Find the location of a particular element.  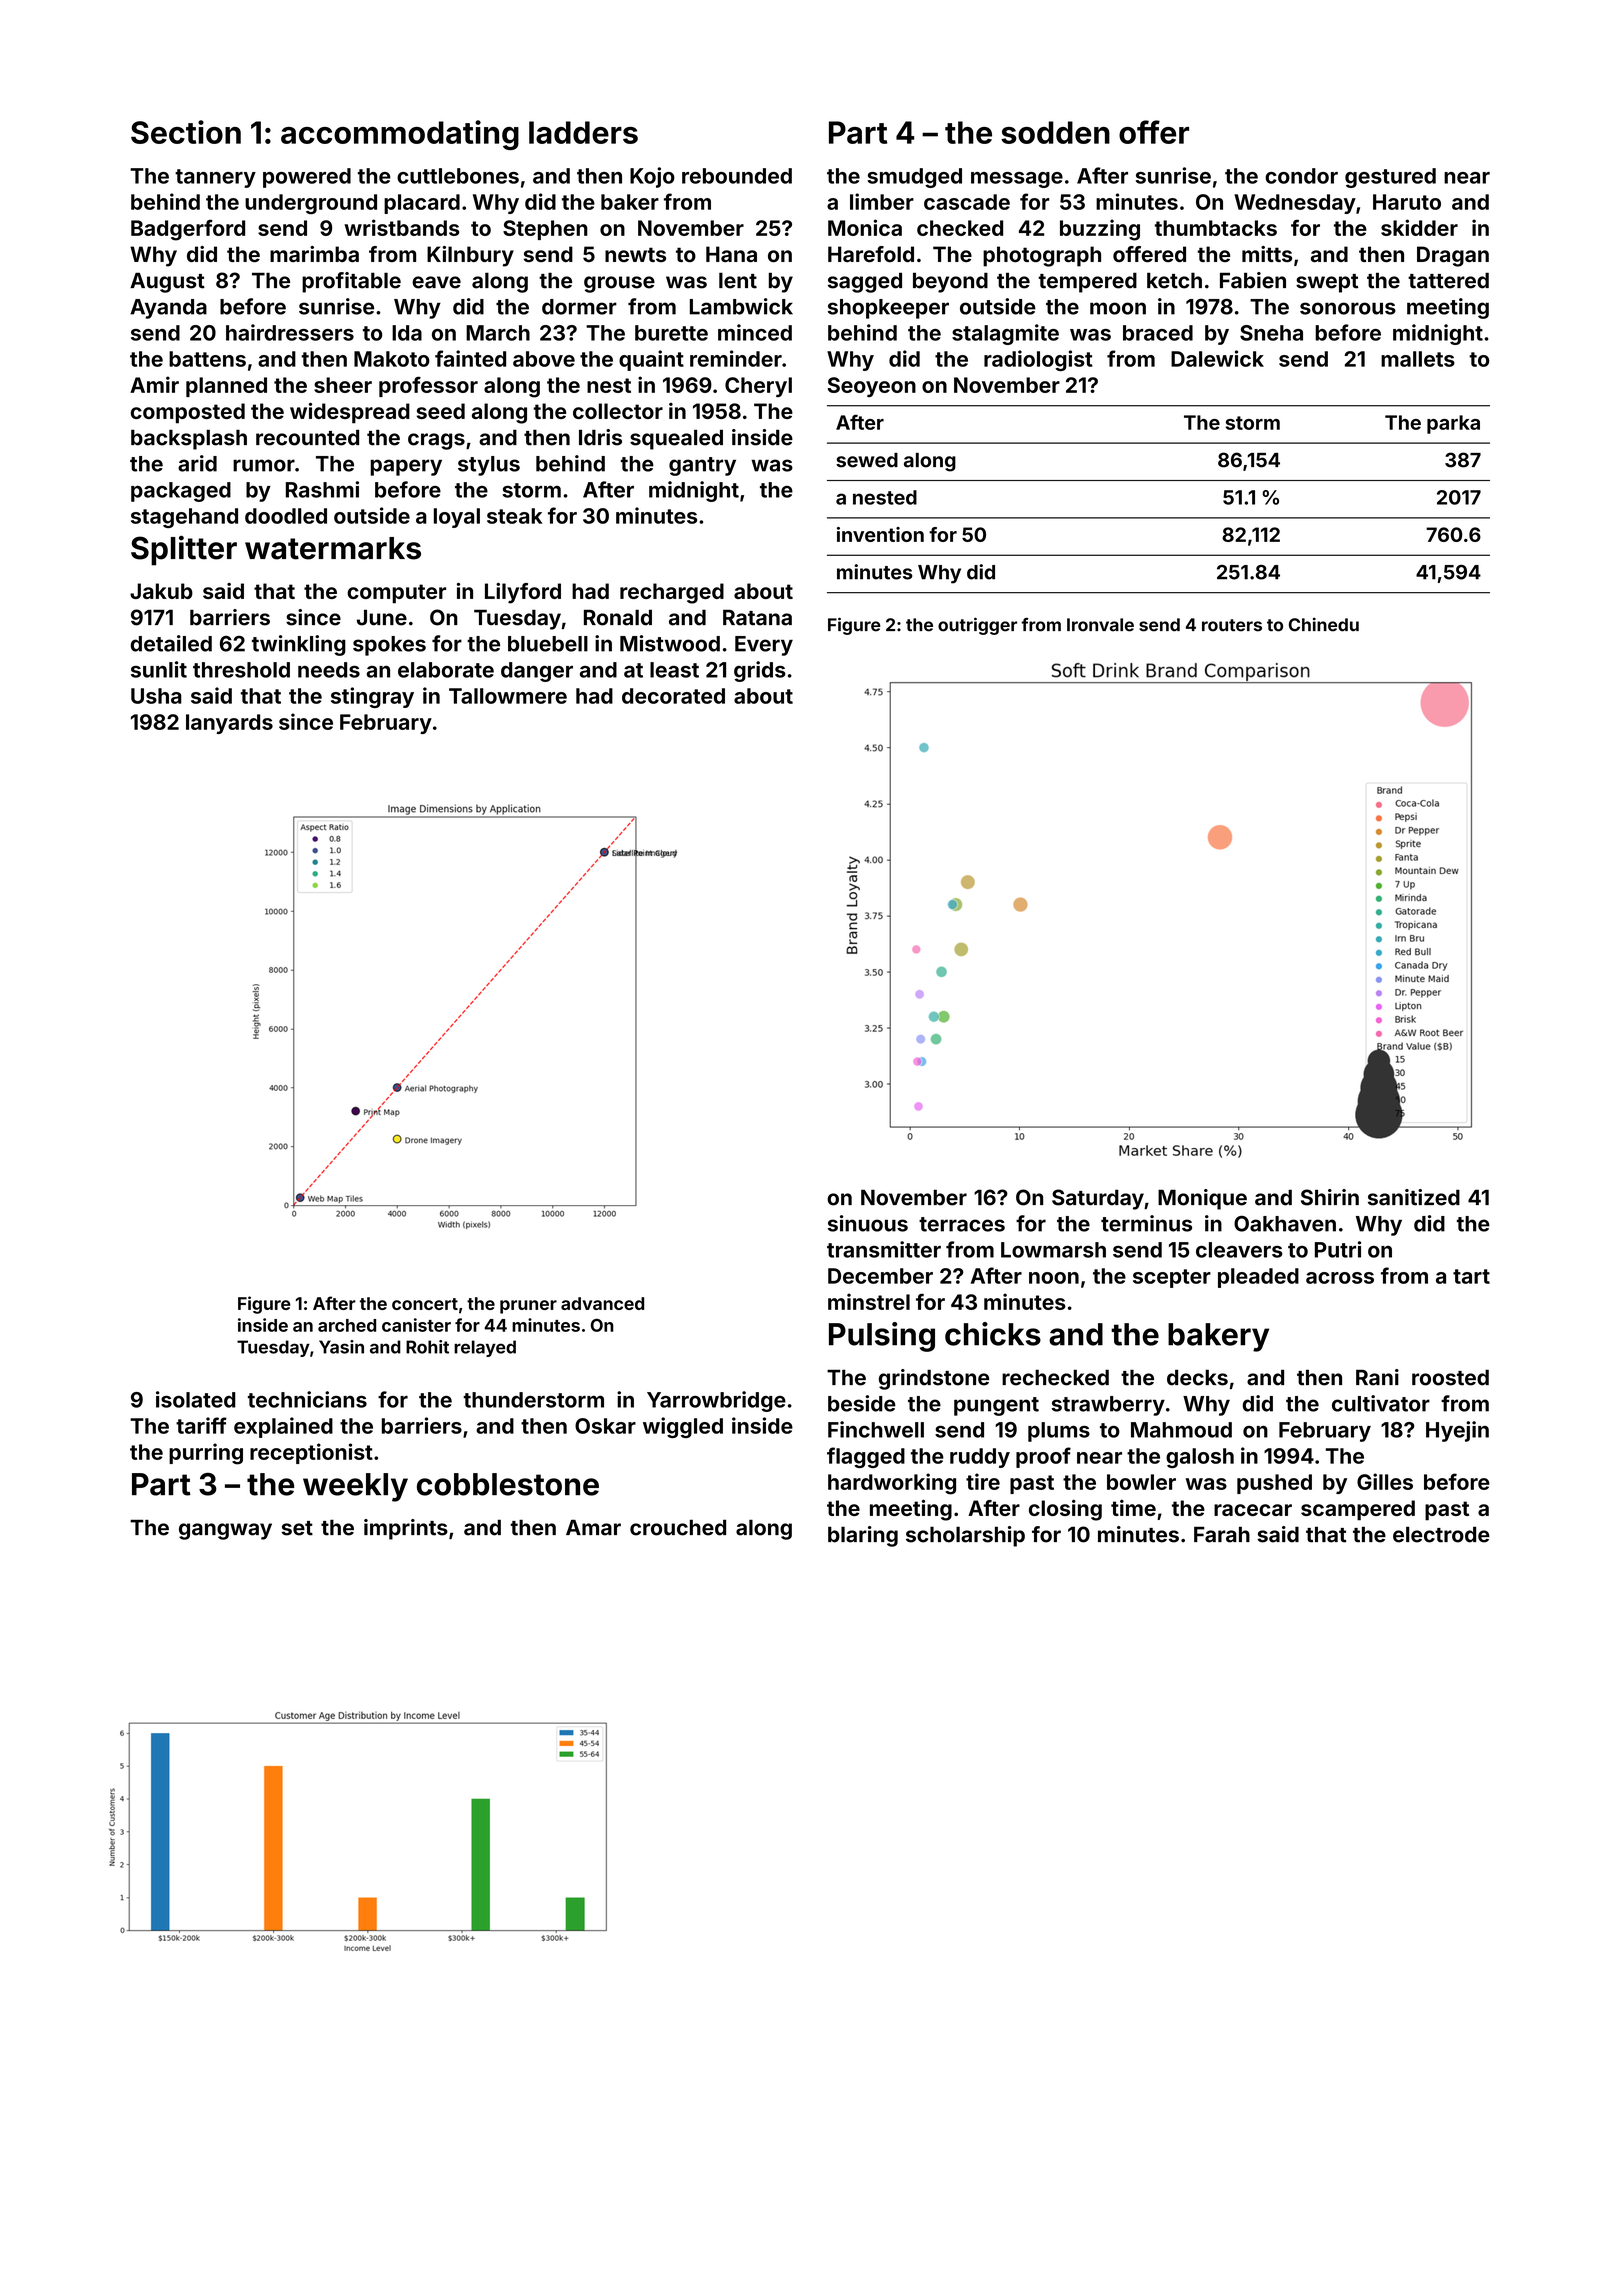

profitable is located at coordinates (351, 282).
